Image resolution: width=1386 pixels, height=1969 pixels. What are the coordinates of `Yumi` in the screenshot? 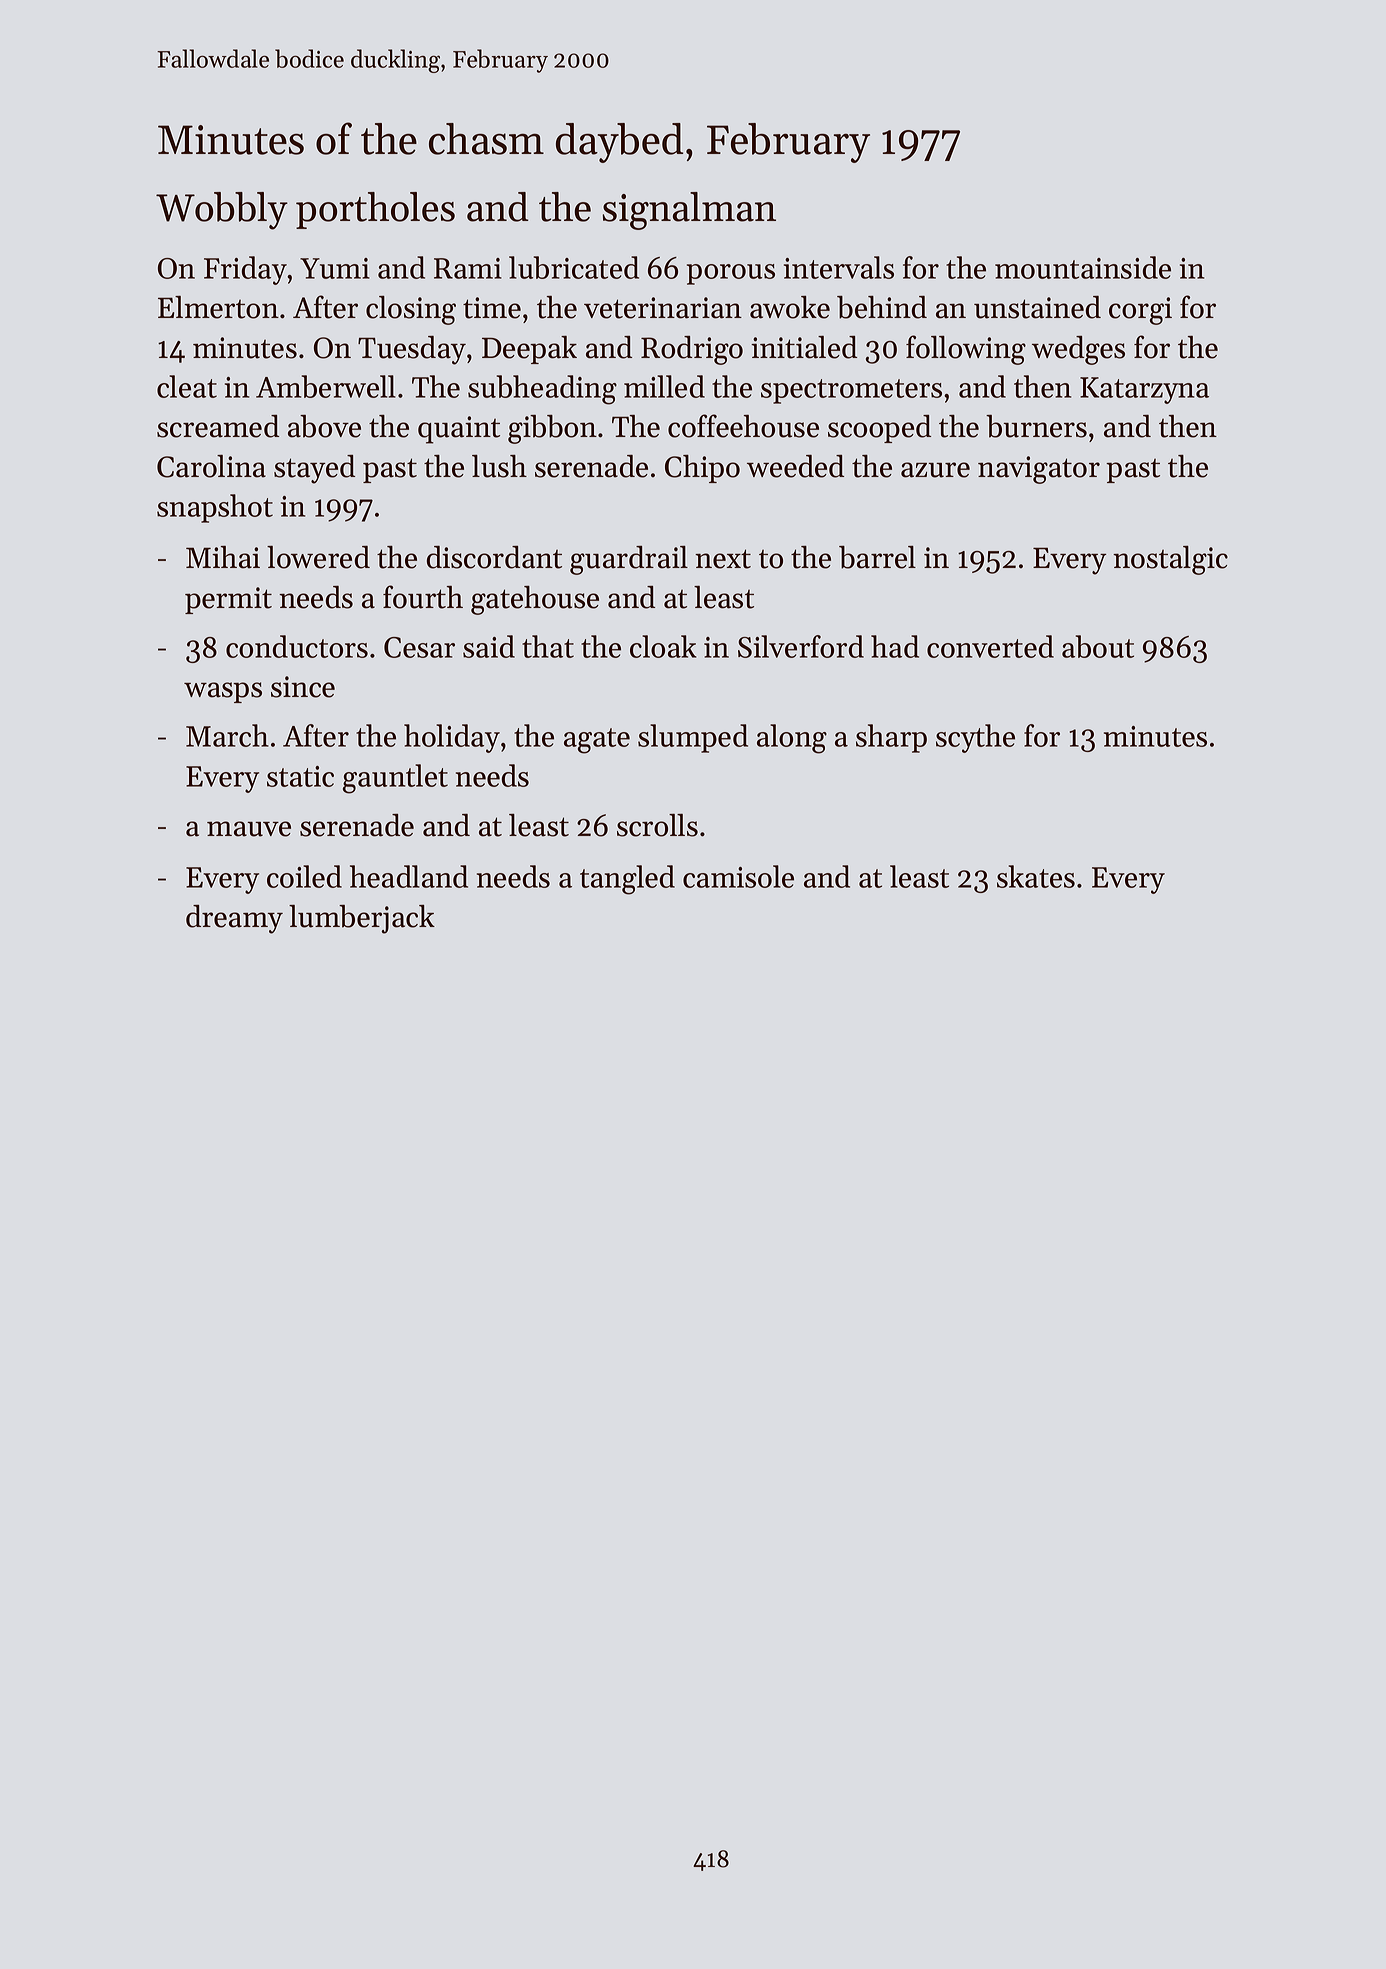 It's located at (335, 268).
